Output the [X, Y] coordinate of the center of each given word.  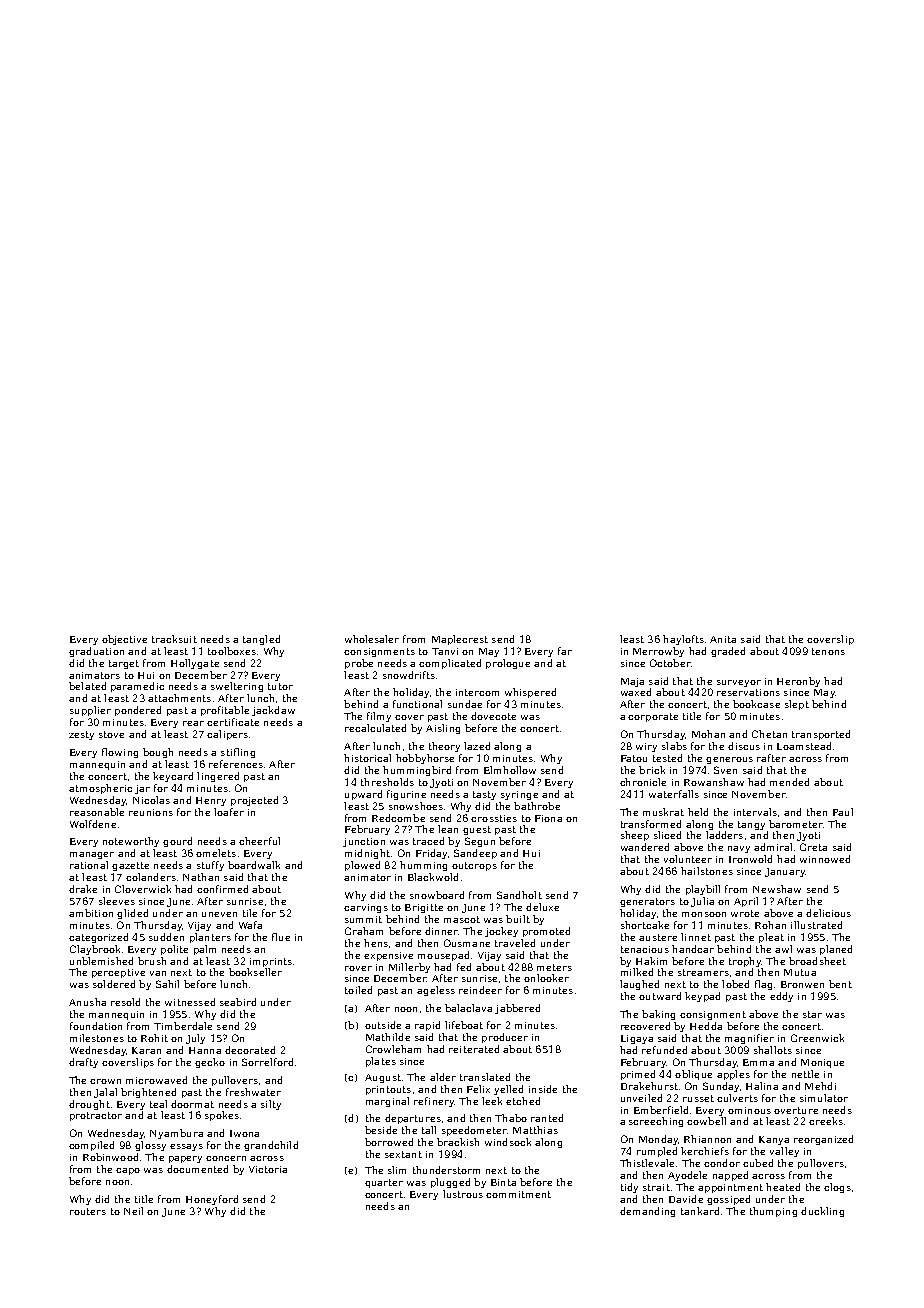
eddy [781, 997]
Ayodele [687, 1176]
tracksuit [174, 639]
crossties [494, 818]
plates [381, 1062]
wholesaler [372, 639]
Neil [133, 1211]
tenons [828, 651]
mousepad [443, 956]
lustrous [463, 1194]
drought [89, 1105]
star [812, 1014]
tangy [751, 825]
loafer [229, 812]
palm [205, 950]
